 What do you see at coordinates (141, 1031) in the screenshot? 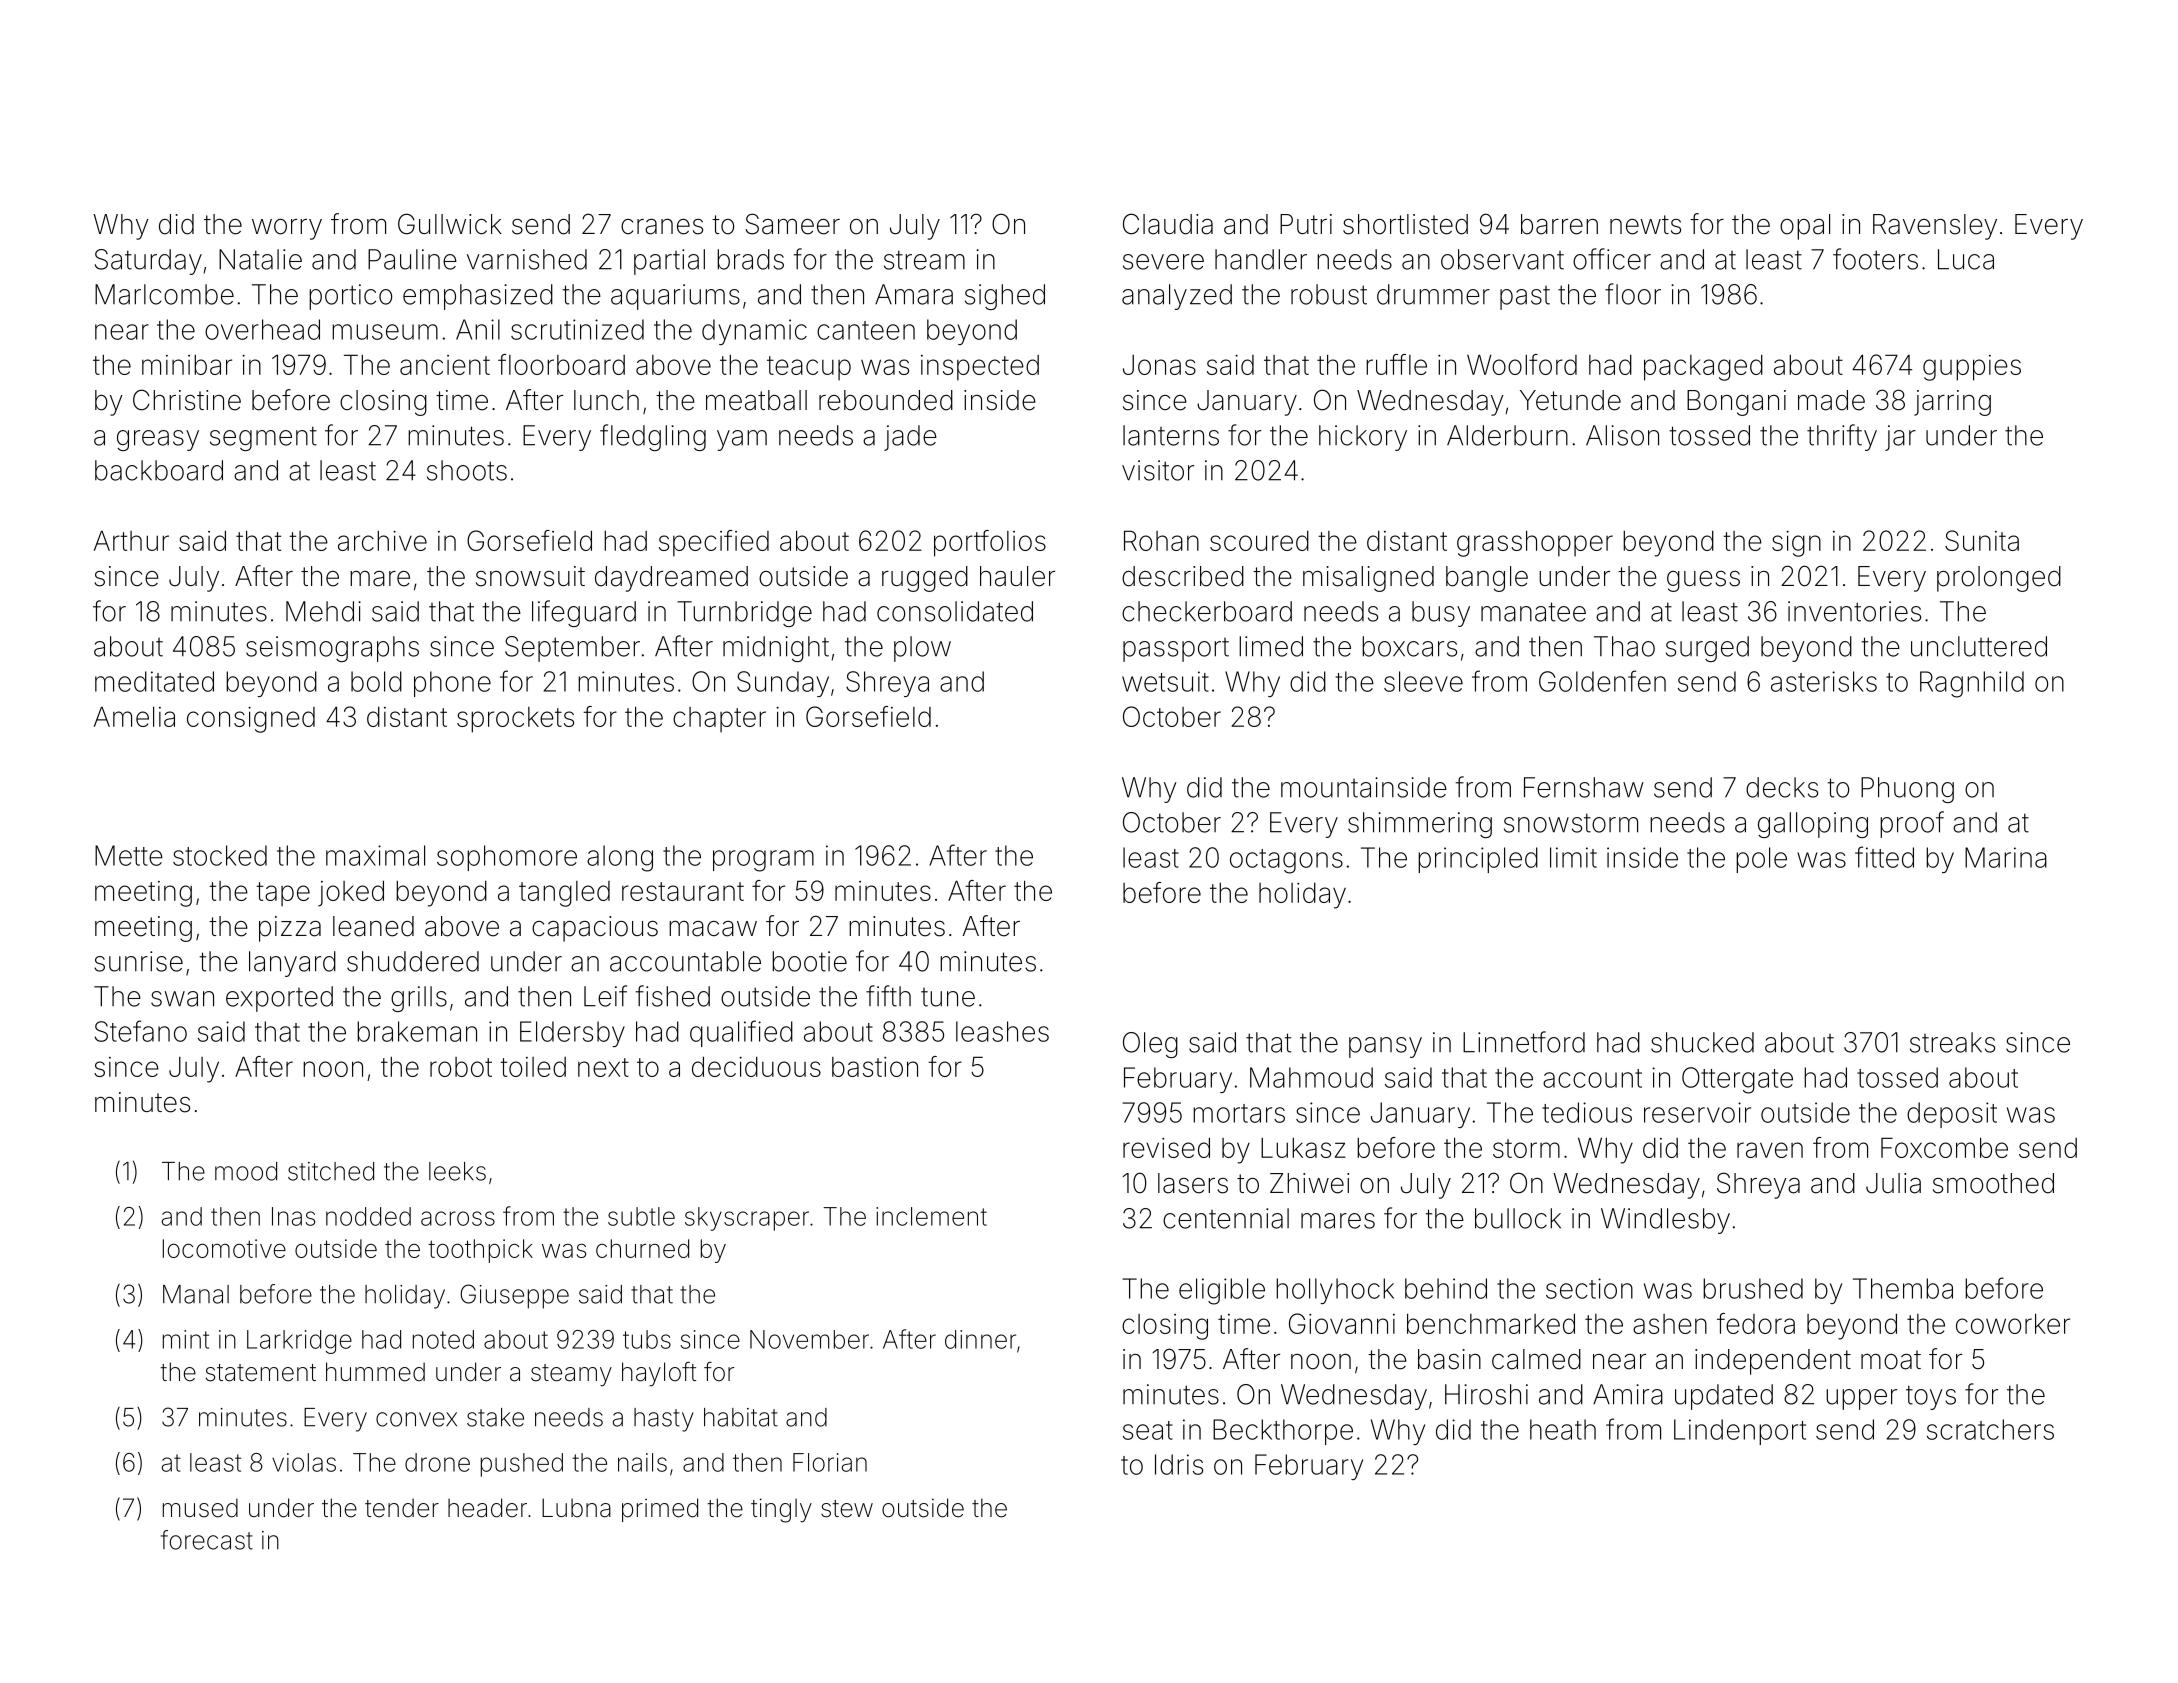
I see `Stefano` at bounding box center [141, 1031].
